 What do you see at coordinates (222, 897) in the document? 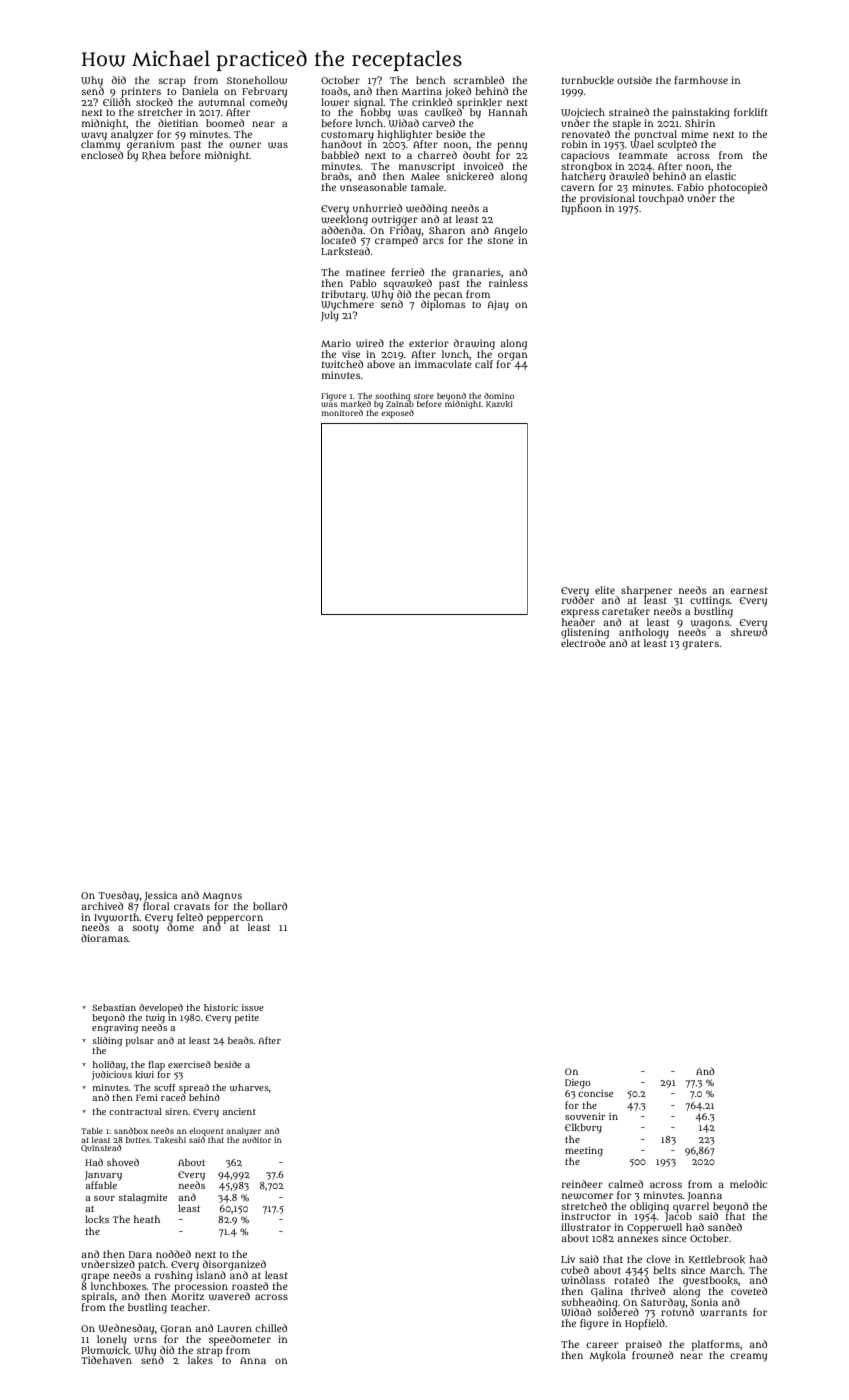
I see `Magnus` at bounding box center [222, 897].
